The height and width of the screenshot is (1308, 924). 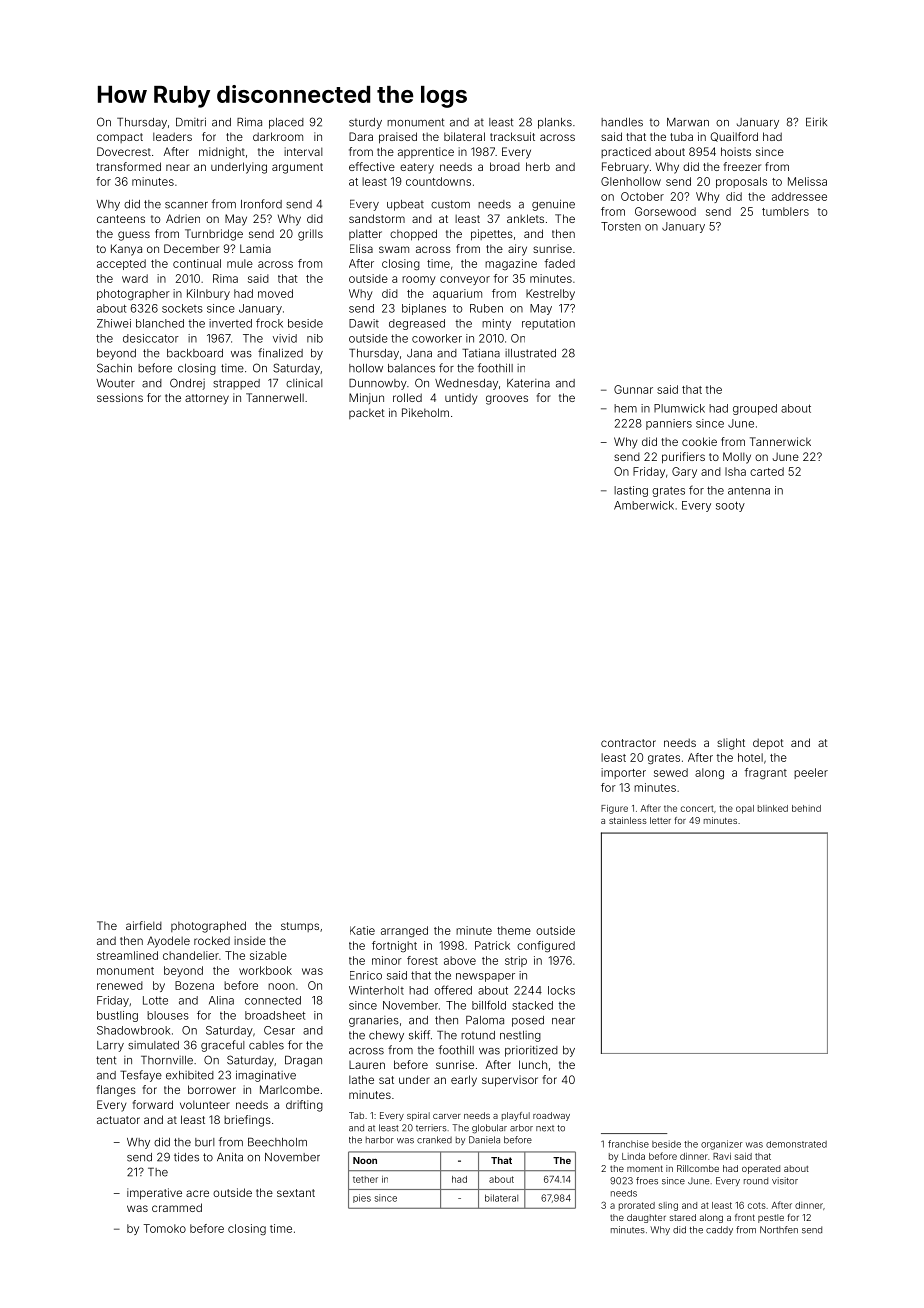 I want to click on airfield, so click(x=144, y=925).
